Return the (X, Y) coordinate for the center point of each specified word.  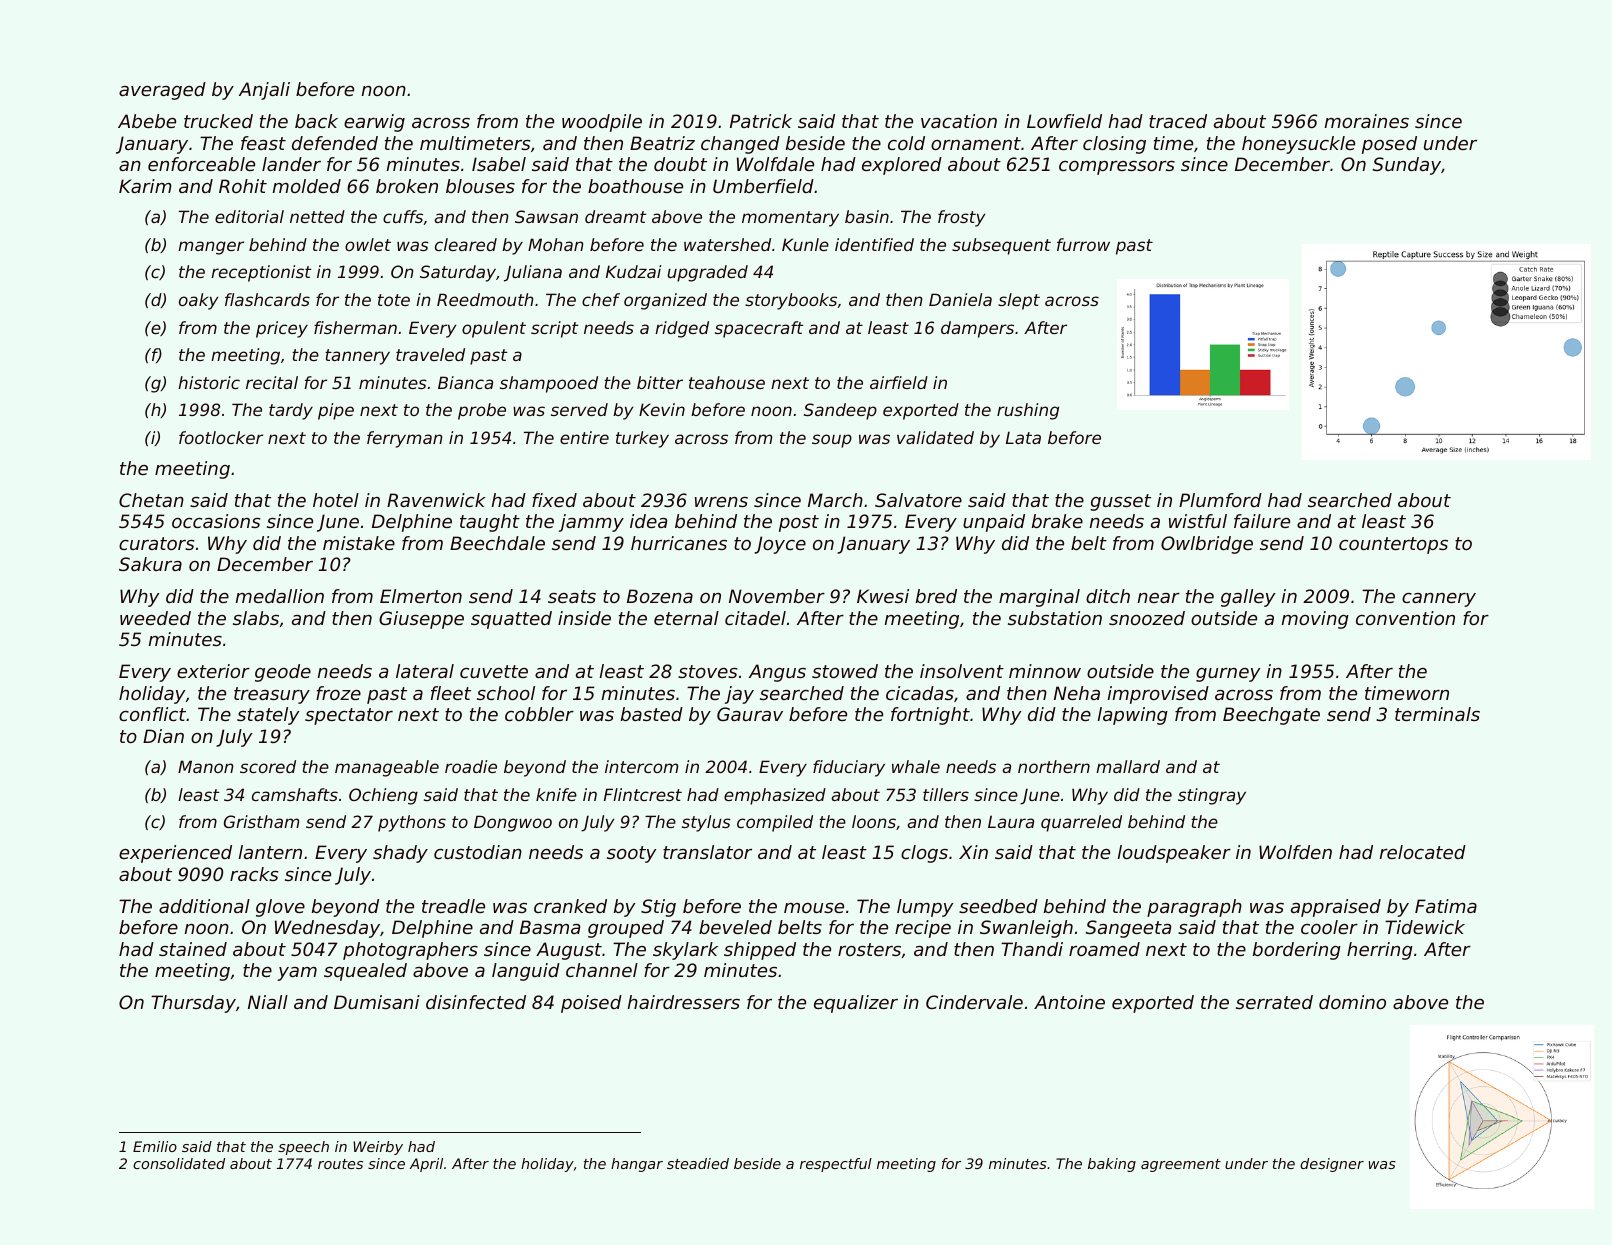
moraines (1366, 121)
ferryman (405, 439)
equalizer (856, 1004)
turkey (642, 439)
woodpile (602, 123)
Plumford (1220, 500)
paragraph (1194, 908)
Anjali (264, 91)
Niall (268, 1002)
